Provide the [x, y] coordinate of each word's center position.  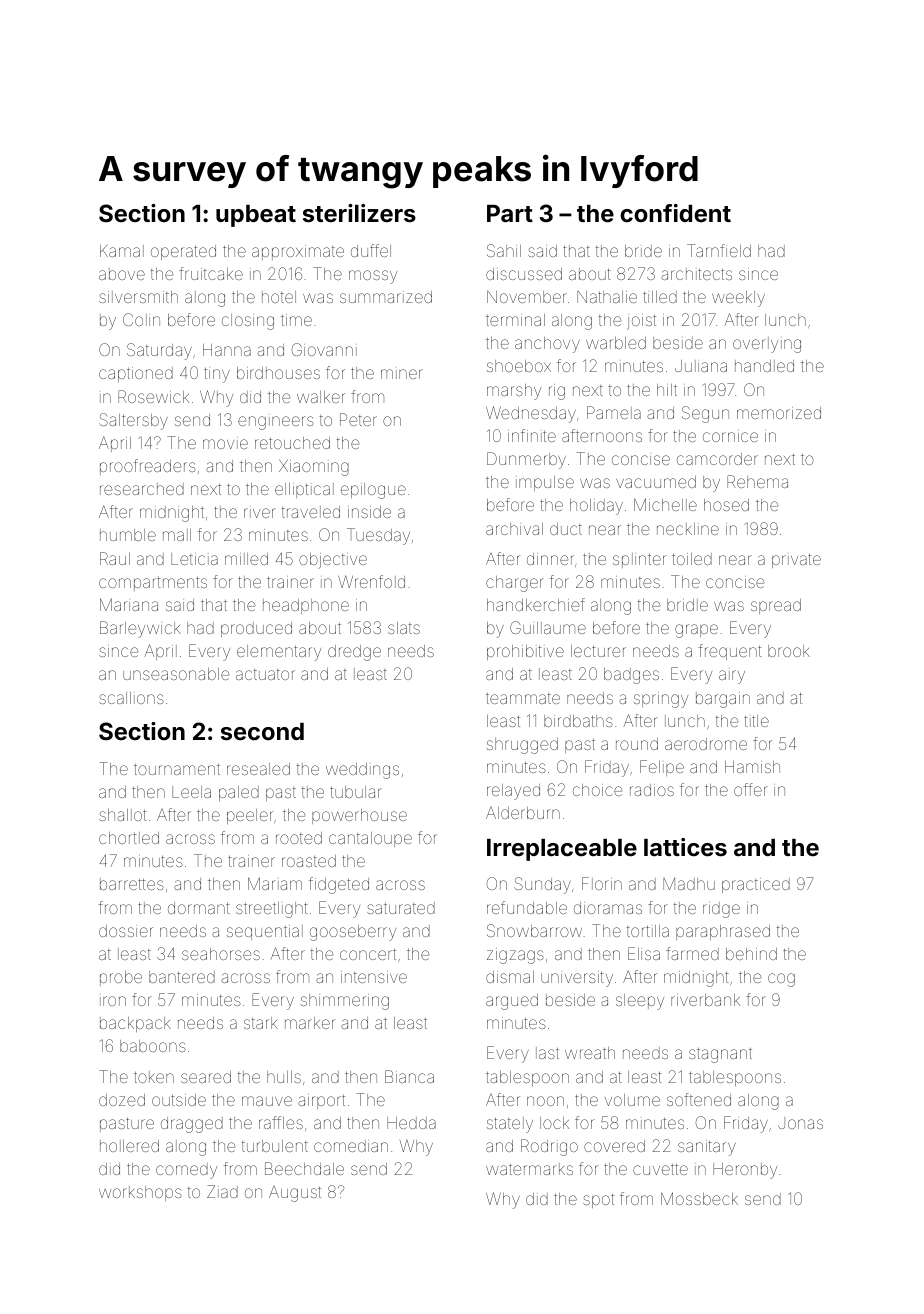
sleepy [640, 1002]
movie [225, 444]
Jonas [800, 1124]
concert [368, 954]
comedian [351, 1146]
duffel [371, 250]
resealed [258, 769]
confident [675, 213]
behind [751, 954]
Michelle [665, 504]
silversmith [138, 297]
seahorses [221, 954]
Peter [358, 419]
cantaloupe [370, 839]
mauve [267, 1101]
